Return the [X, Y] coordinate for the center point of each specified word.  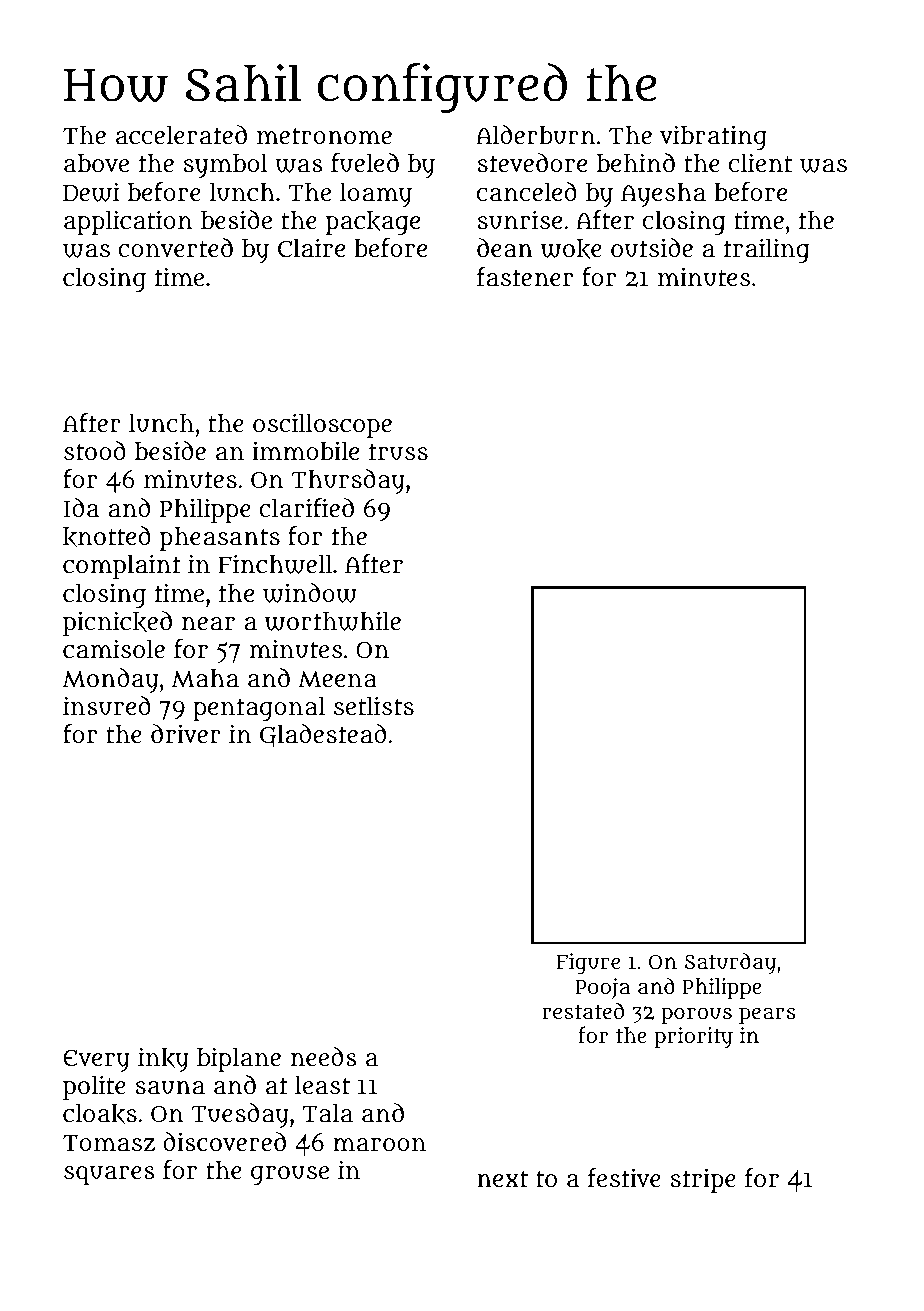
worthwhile [333, 621]
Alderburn [535, 135]
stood [95, 450]
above [96, 163]
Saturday [730, 963]
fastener [525, 277]
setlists [374, 705]
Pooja [602, 988]
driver [186, 734]
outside [652, 248]
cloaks [100, 1114]
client [760, 162]
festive [624, 1178]
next [502, 1179]
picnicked [117, 623]
